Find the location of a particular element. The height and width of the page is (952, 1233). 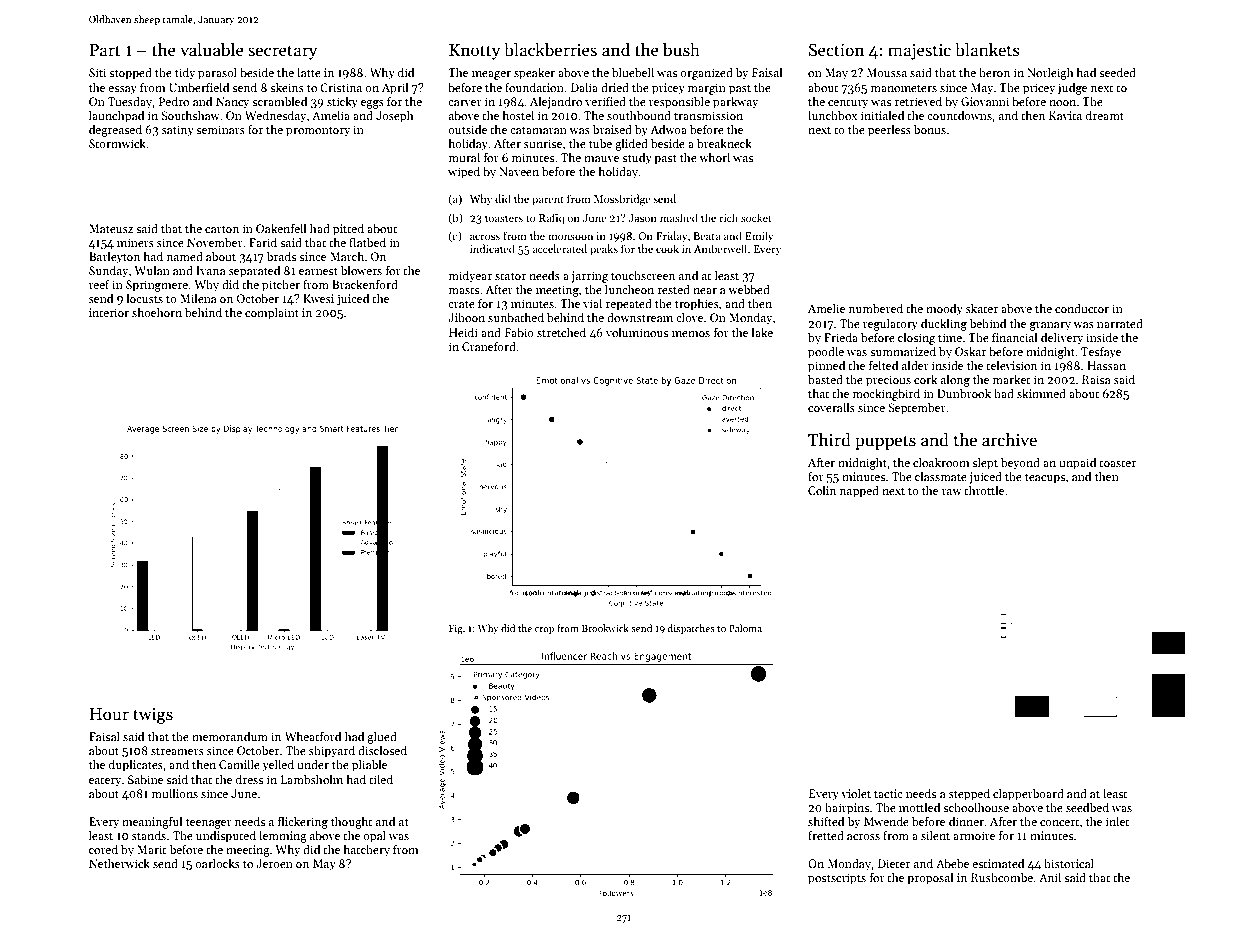

Colin is located at coordinates (822, 490).
